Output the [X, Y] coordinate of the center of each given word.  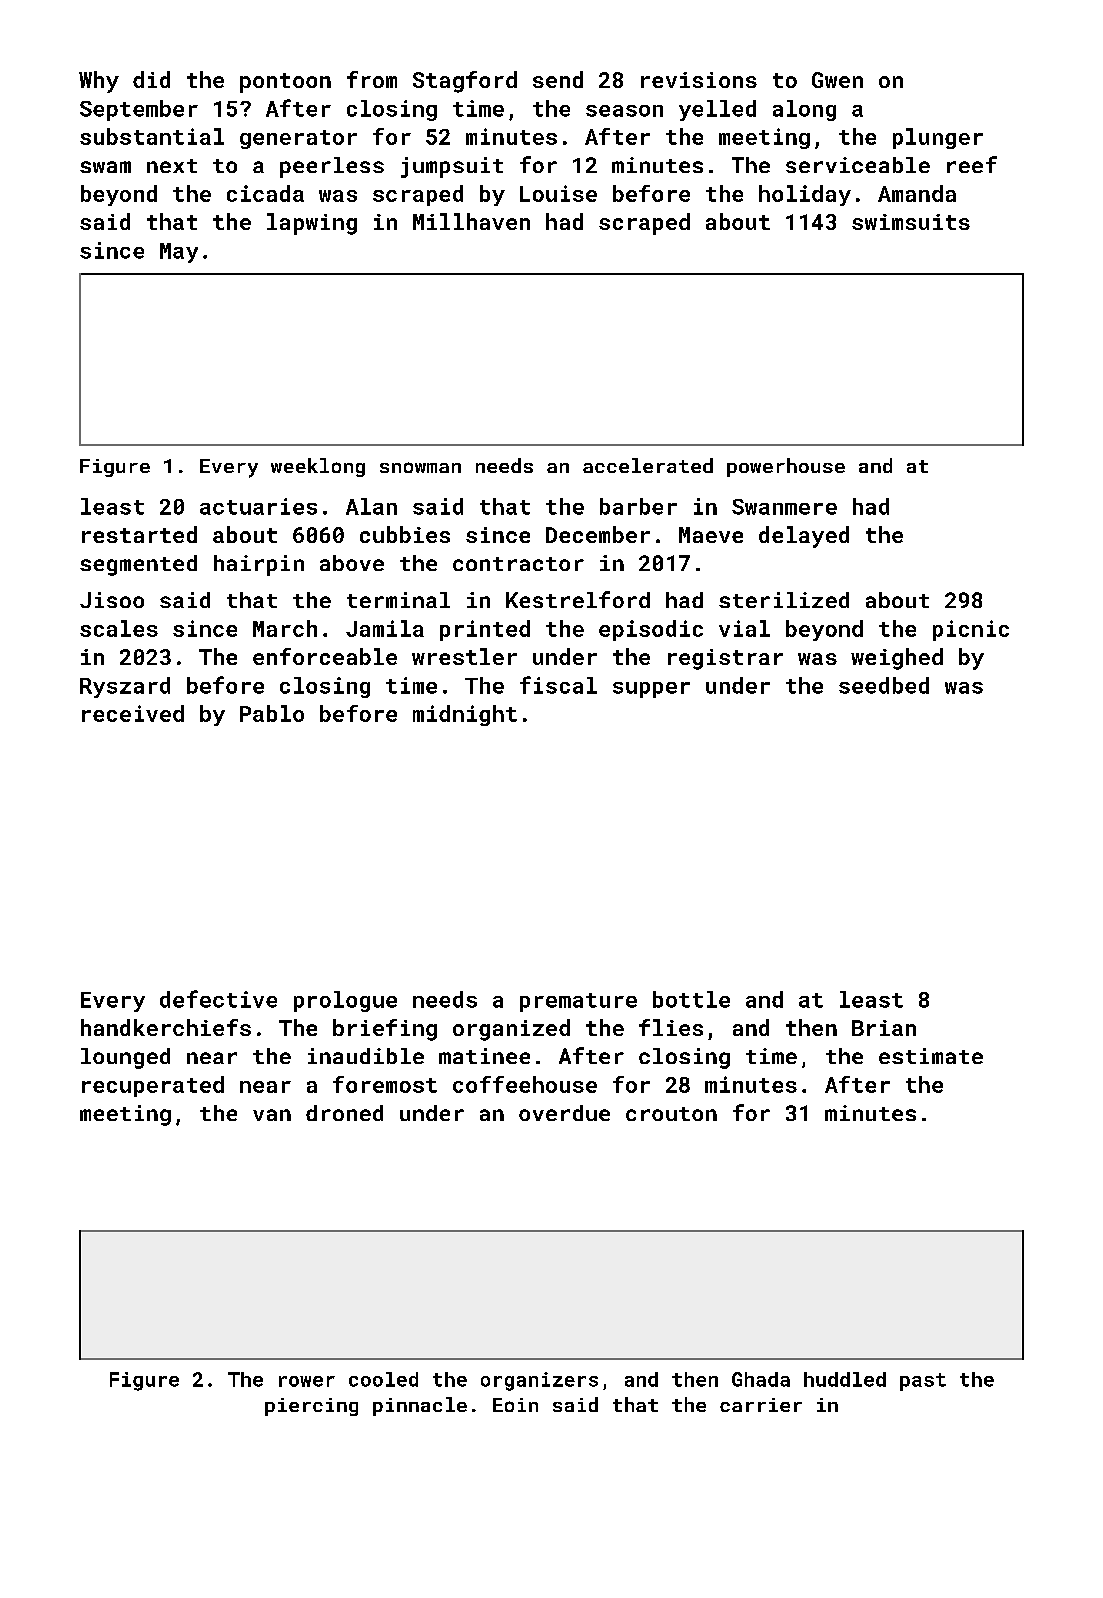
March [285, 628]
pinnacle [420, 1406]
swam [105, 167]
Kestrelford [578, 599]
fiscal [558, 685]
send [558, 79]
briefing [385, 1030]
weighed [897, 659]
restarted [139, 534]
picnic [971, 630]
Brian [884, 1028]
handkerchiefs [166, 1027]
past [923, 1382]
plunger [938, 138]
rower [307, 1381]
